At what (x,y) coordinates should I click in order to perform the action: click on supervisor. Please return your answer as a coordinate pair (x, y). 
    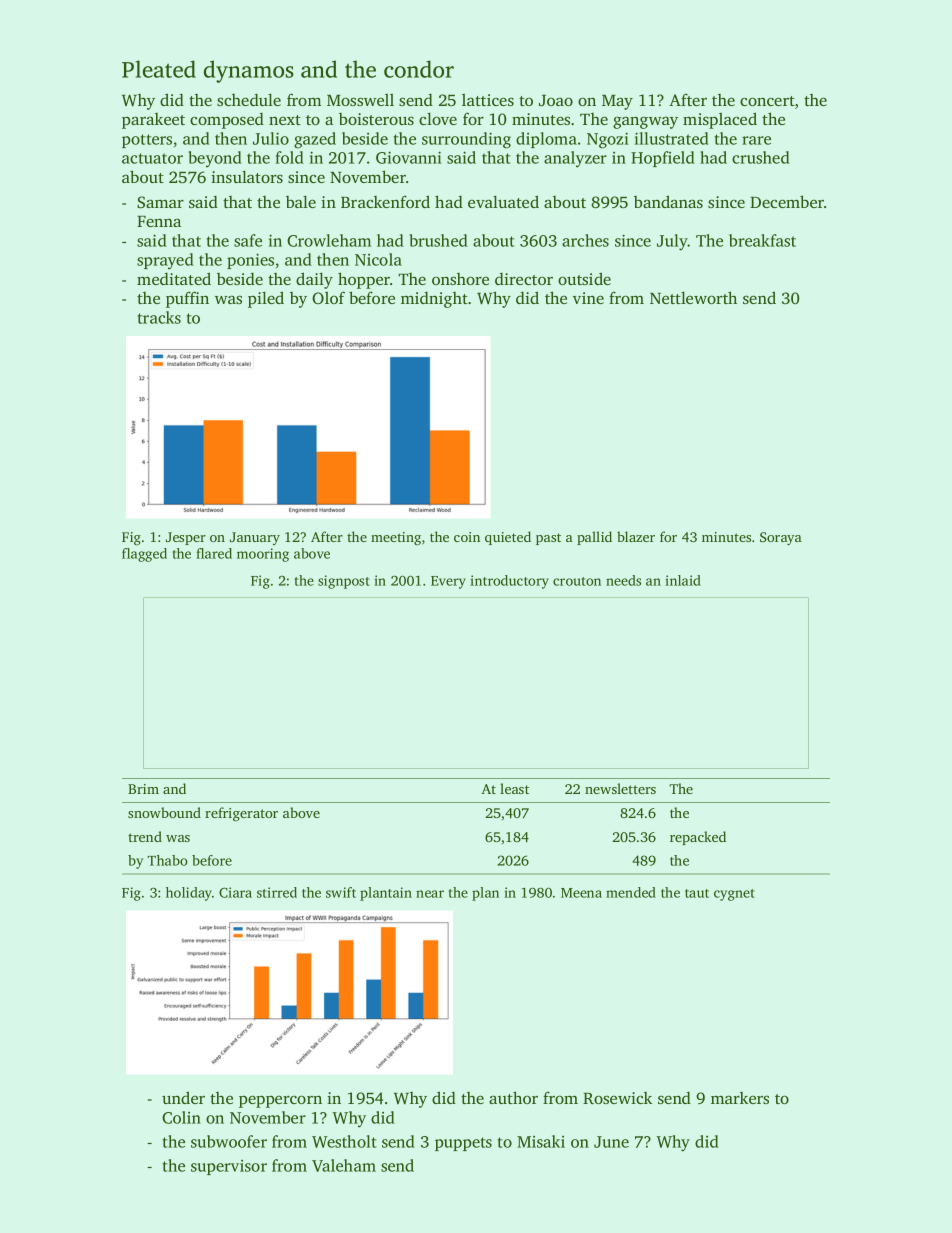
    Looking at the image, I should click on (229, 1167).
